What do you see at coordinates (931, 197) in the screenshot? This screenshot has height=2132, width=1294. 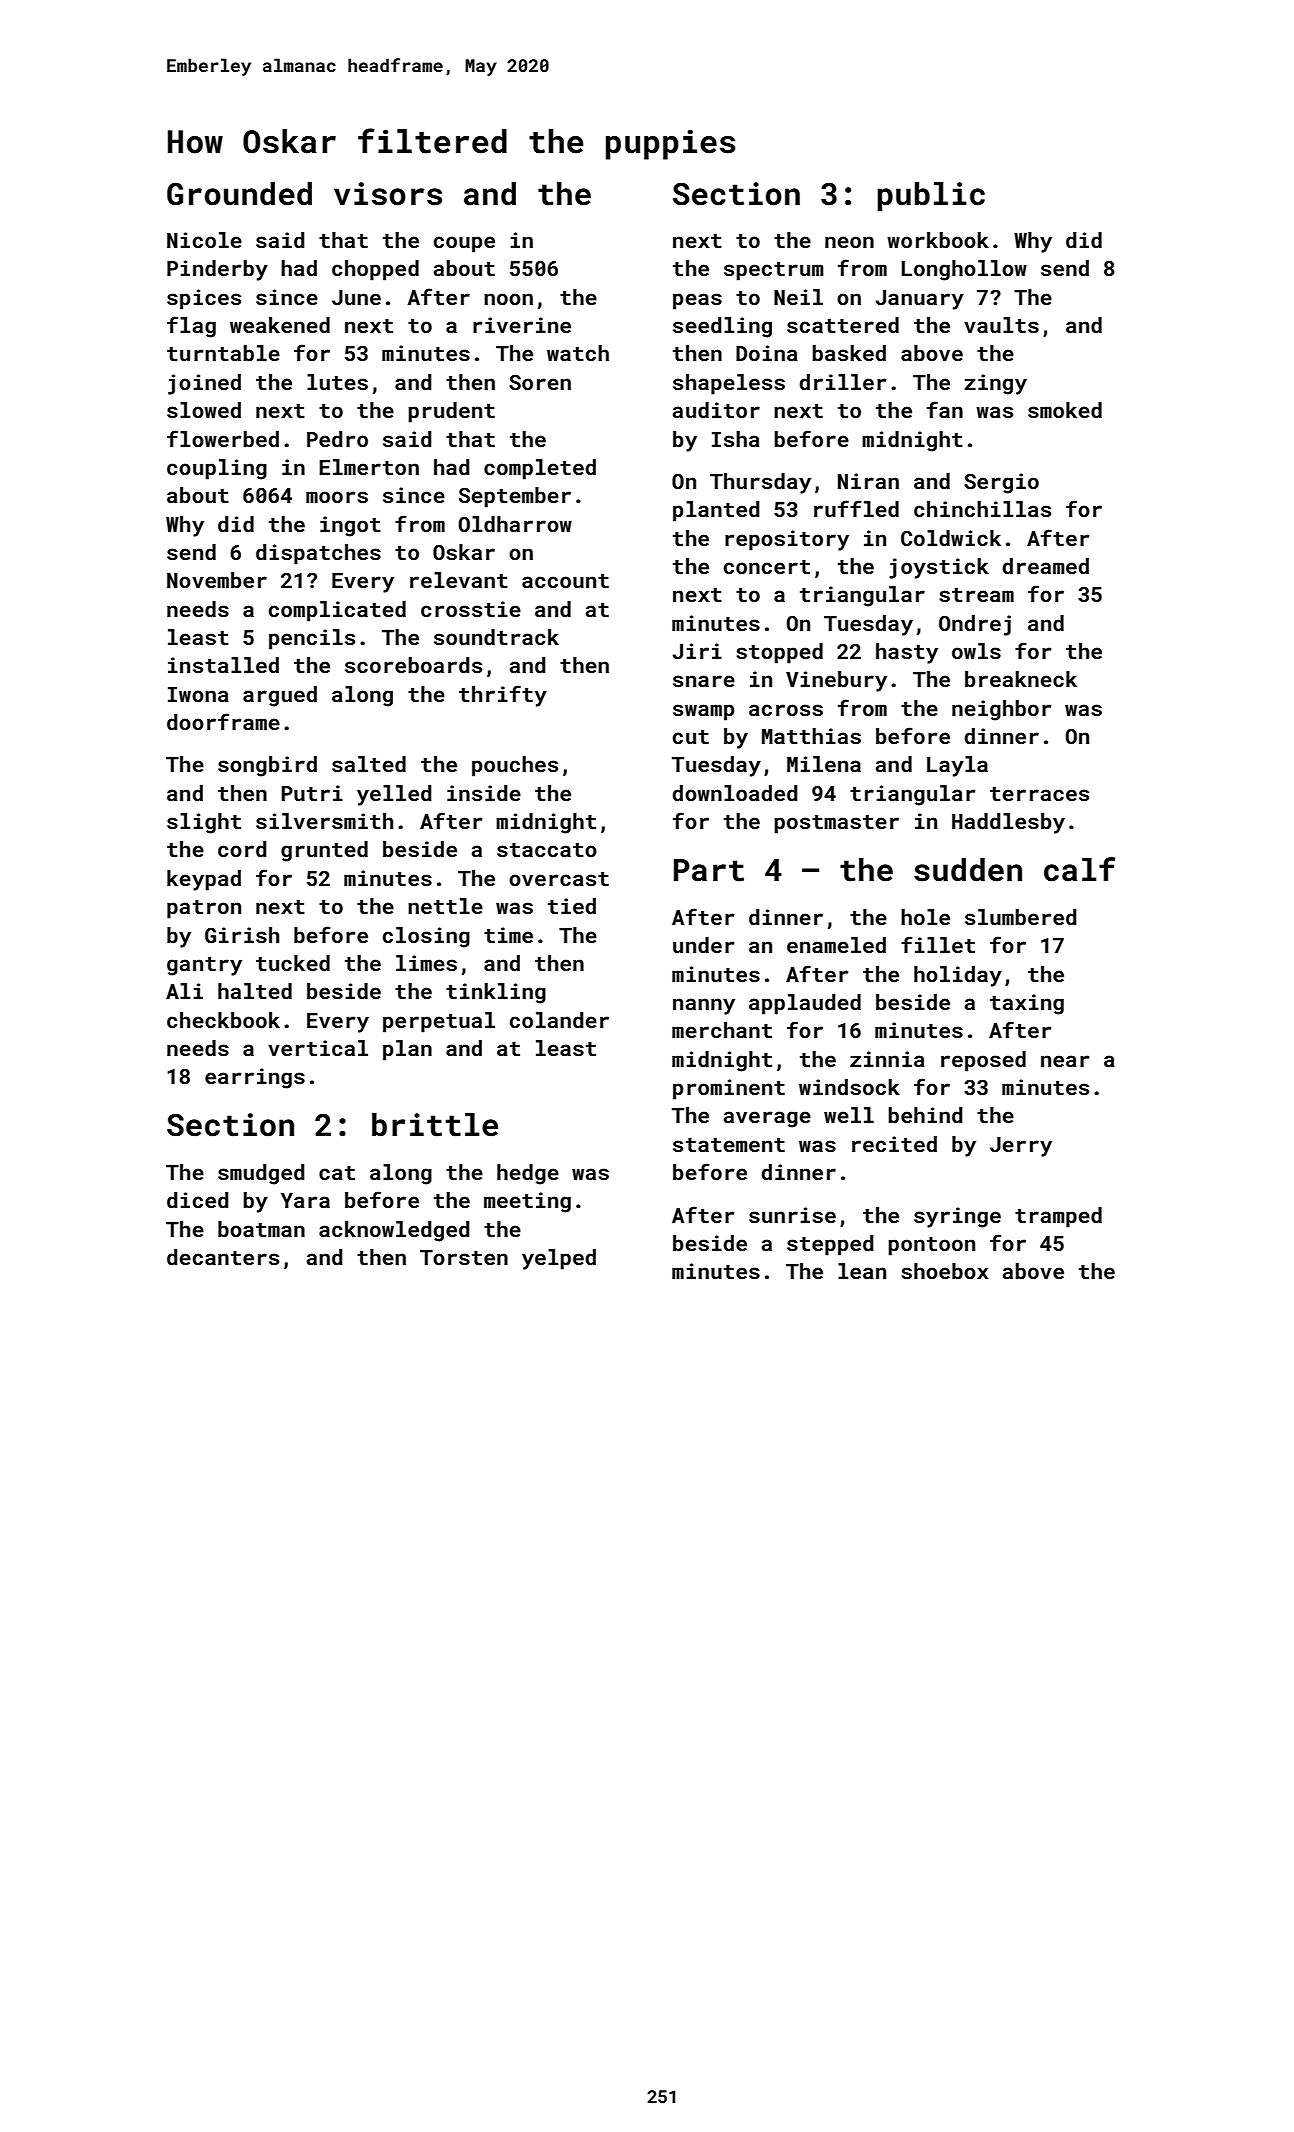 I see `public` at bounding box center [931, 197].
